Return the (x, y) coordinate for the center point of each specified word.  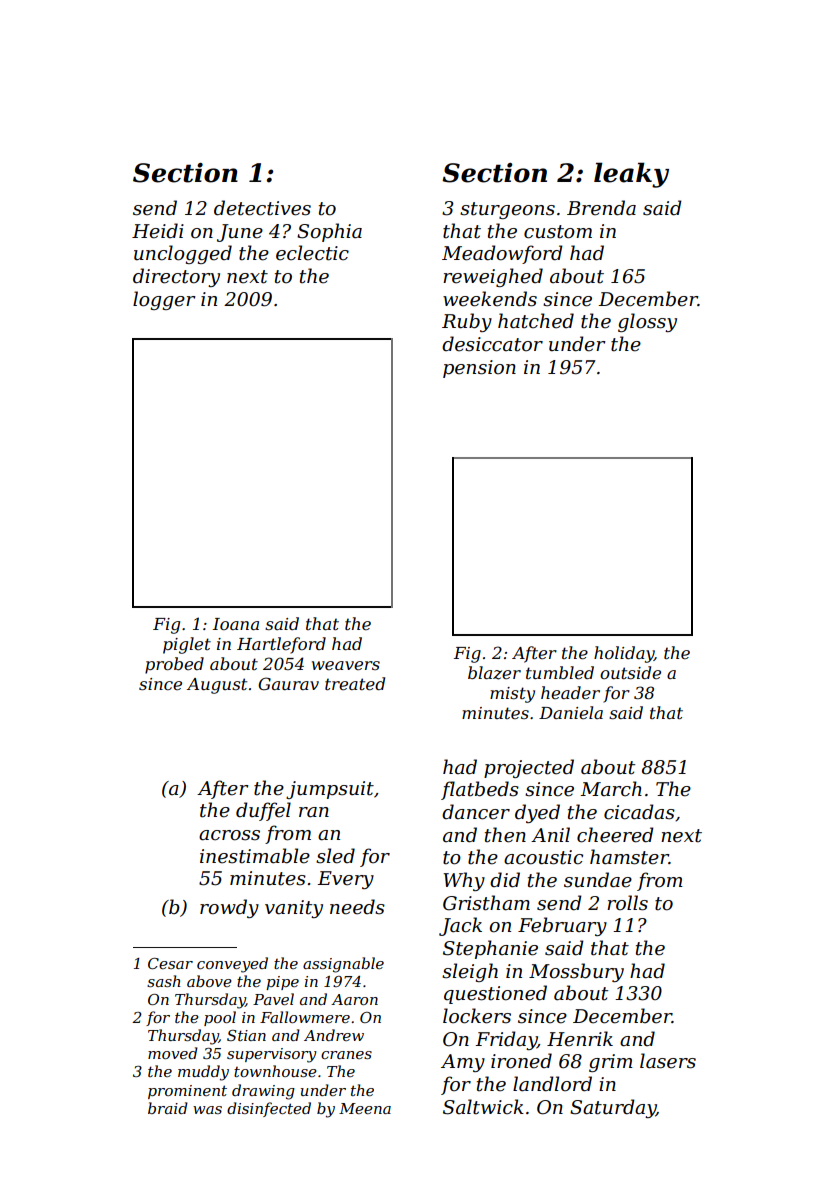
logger (164, 300)
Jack (460, 926)
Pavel (273, 999)
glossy (647, 322)
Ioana (236, 624)
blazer (494, 673)
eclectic (312, 253)
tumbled (560, 672)
